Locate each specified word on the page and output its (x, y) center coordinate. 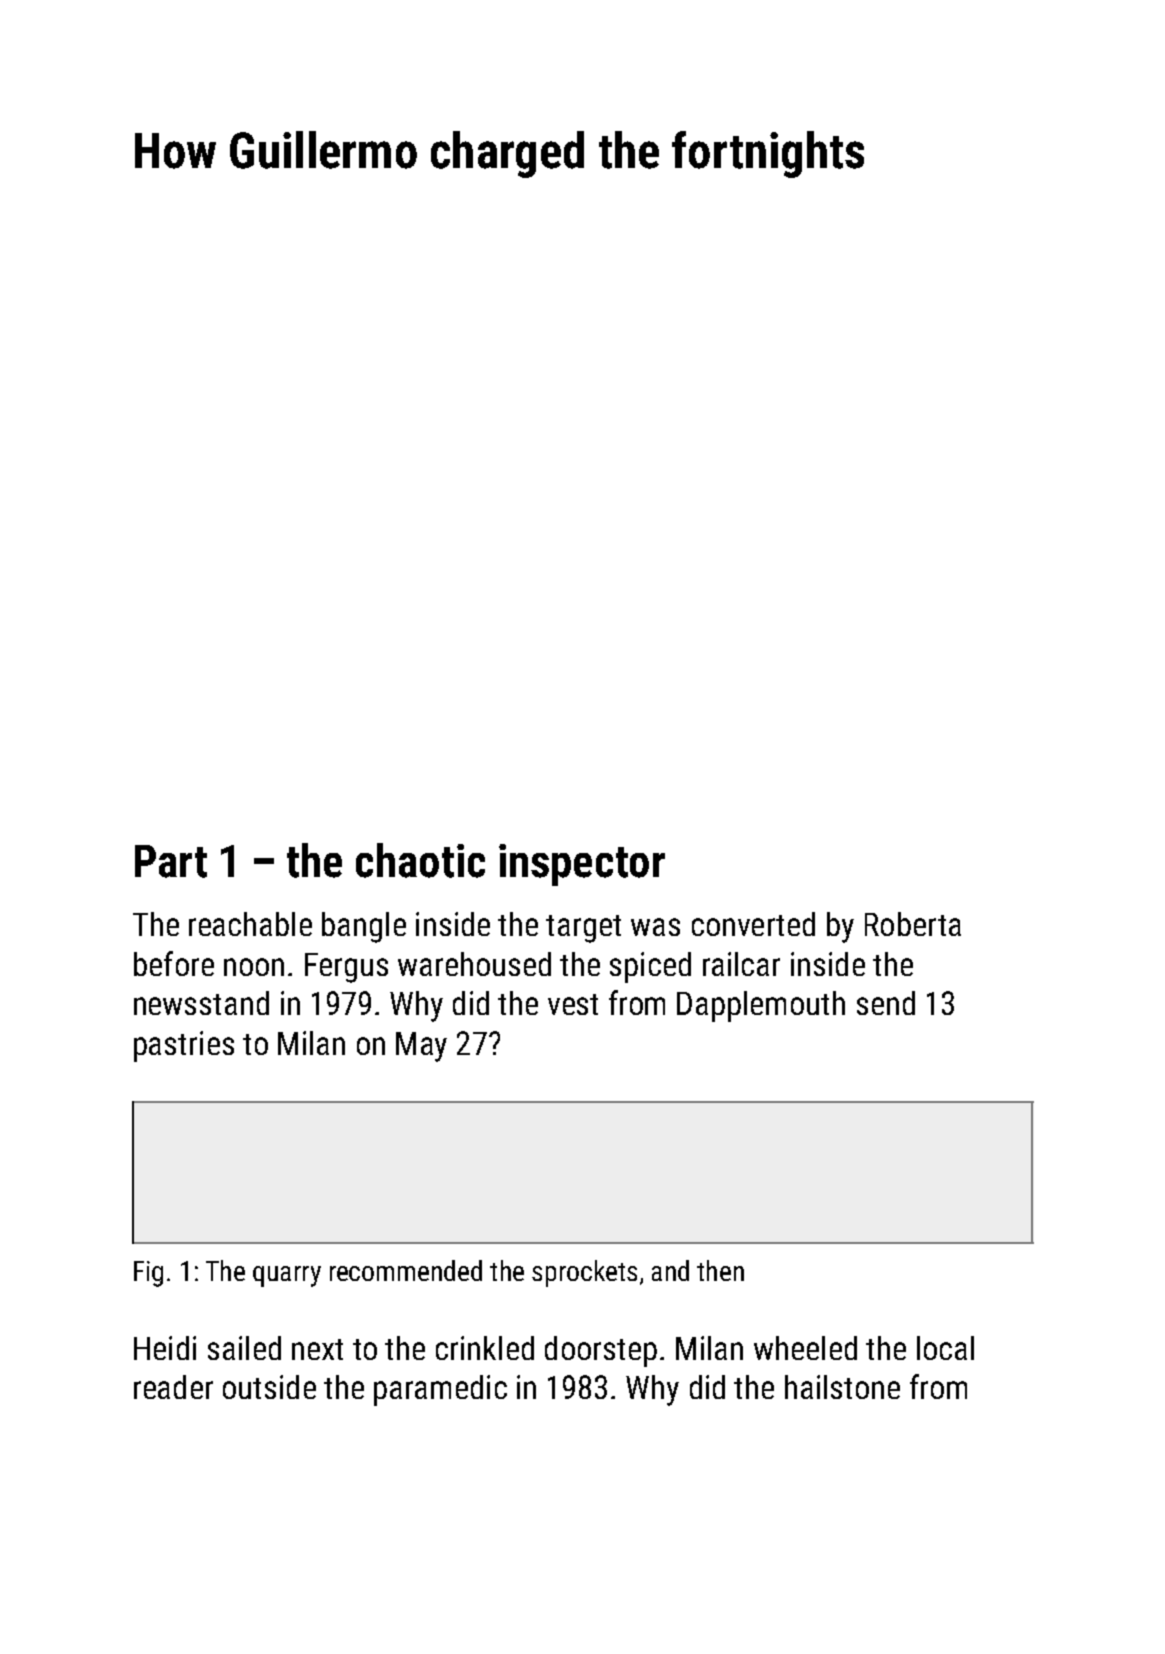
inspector (582, 865)
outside (269, 1387)
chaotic (420, 860)
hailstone (842, 1387)
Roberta (913, 924)
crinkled (485, 1348)
